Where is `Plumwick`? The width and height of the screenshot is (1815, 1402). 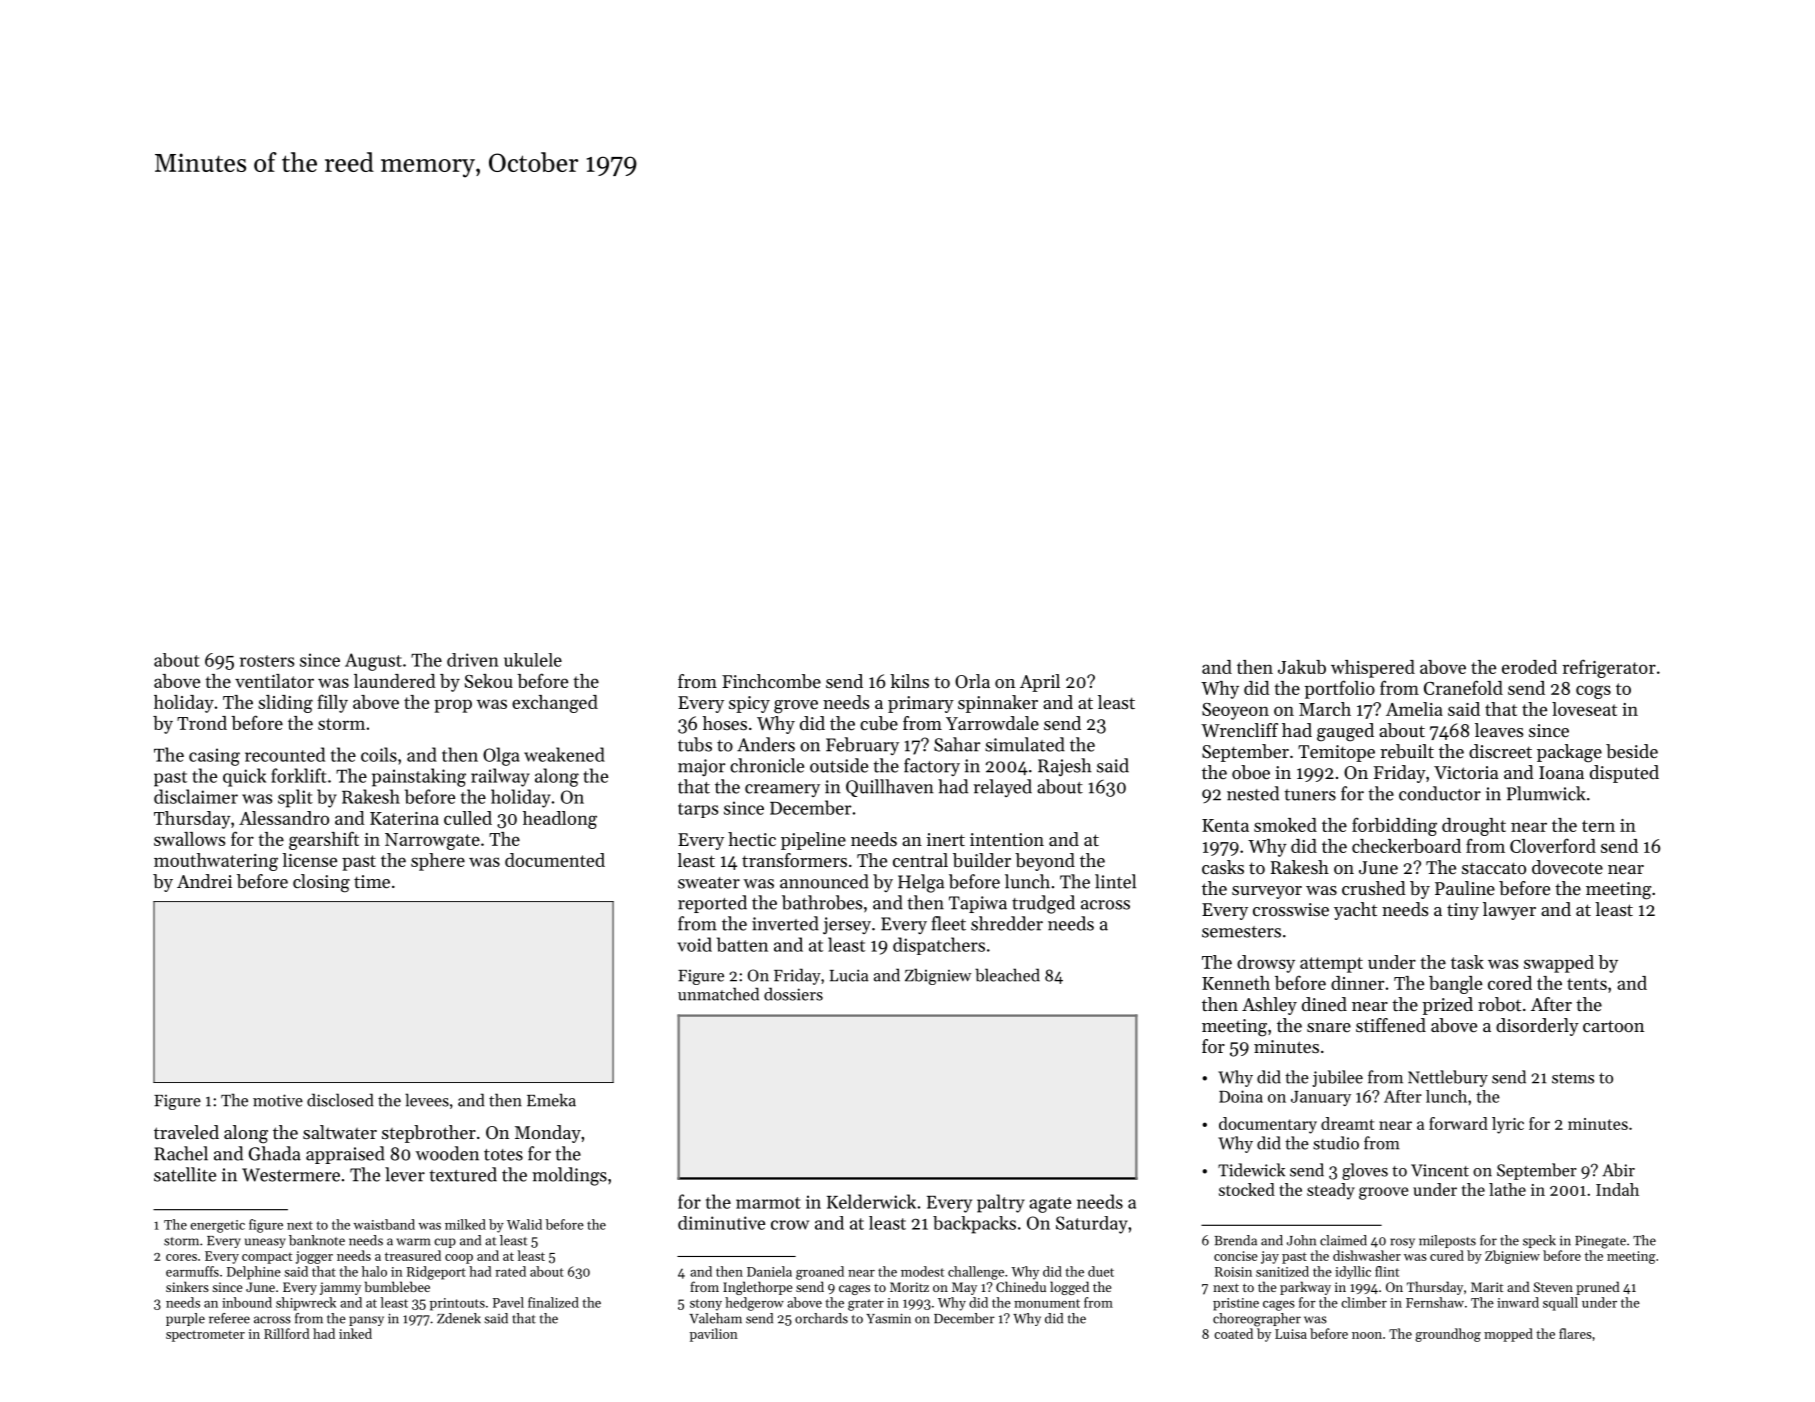 Plumwick is located at coordinates (1546, 793).
